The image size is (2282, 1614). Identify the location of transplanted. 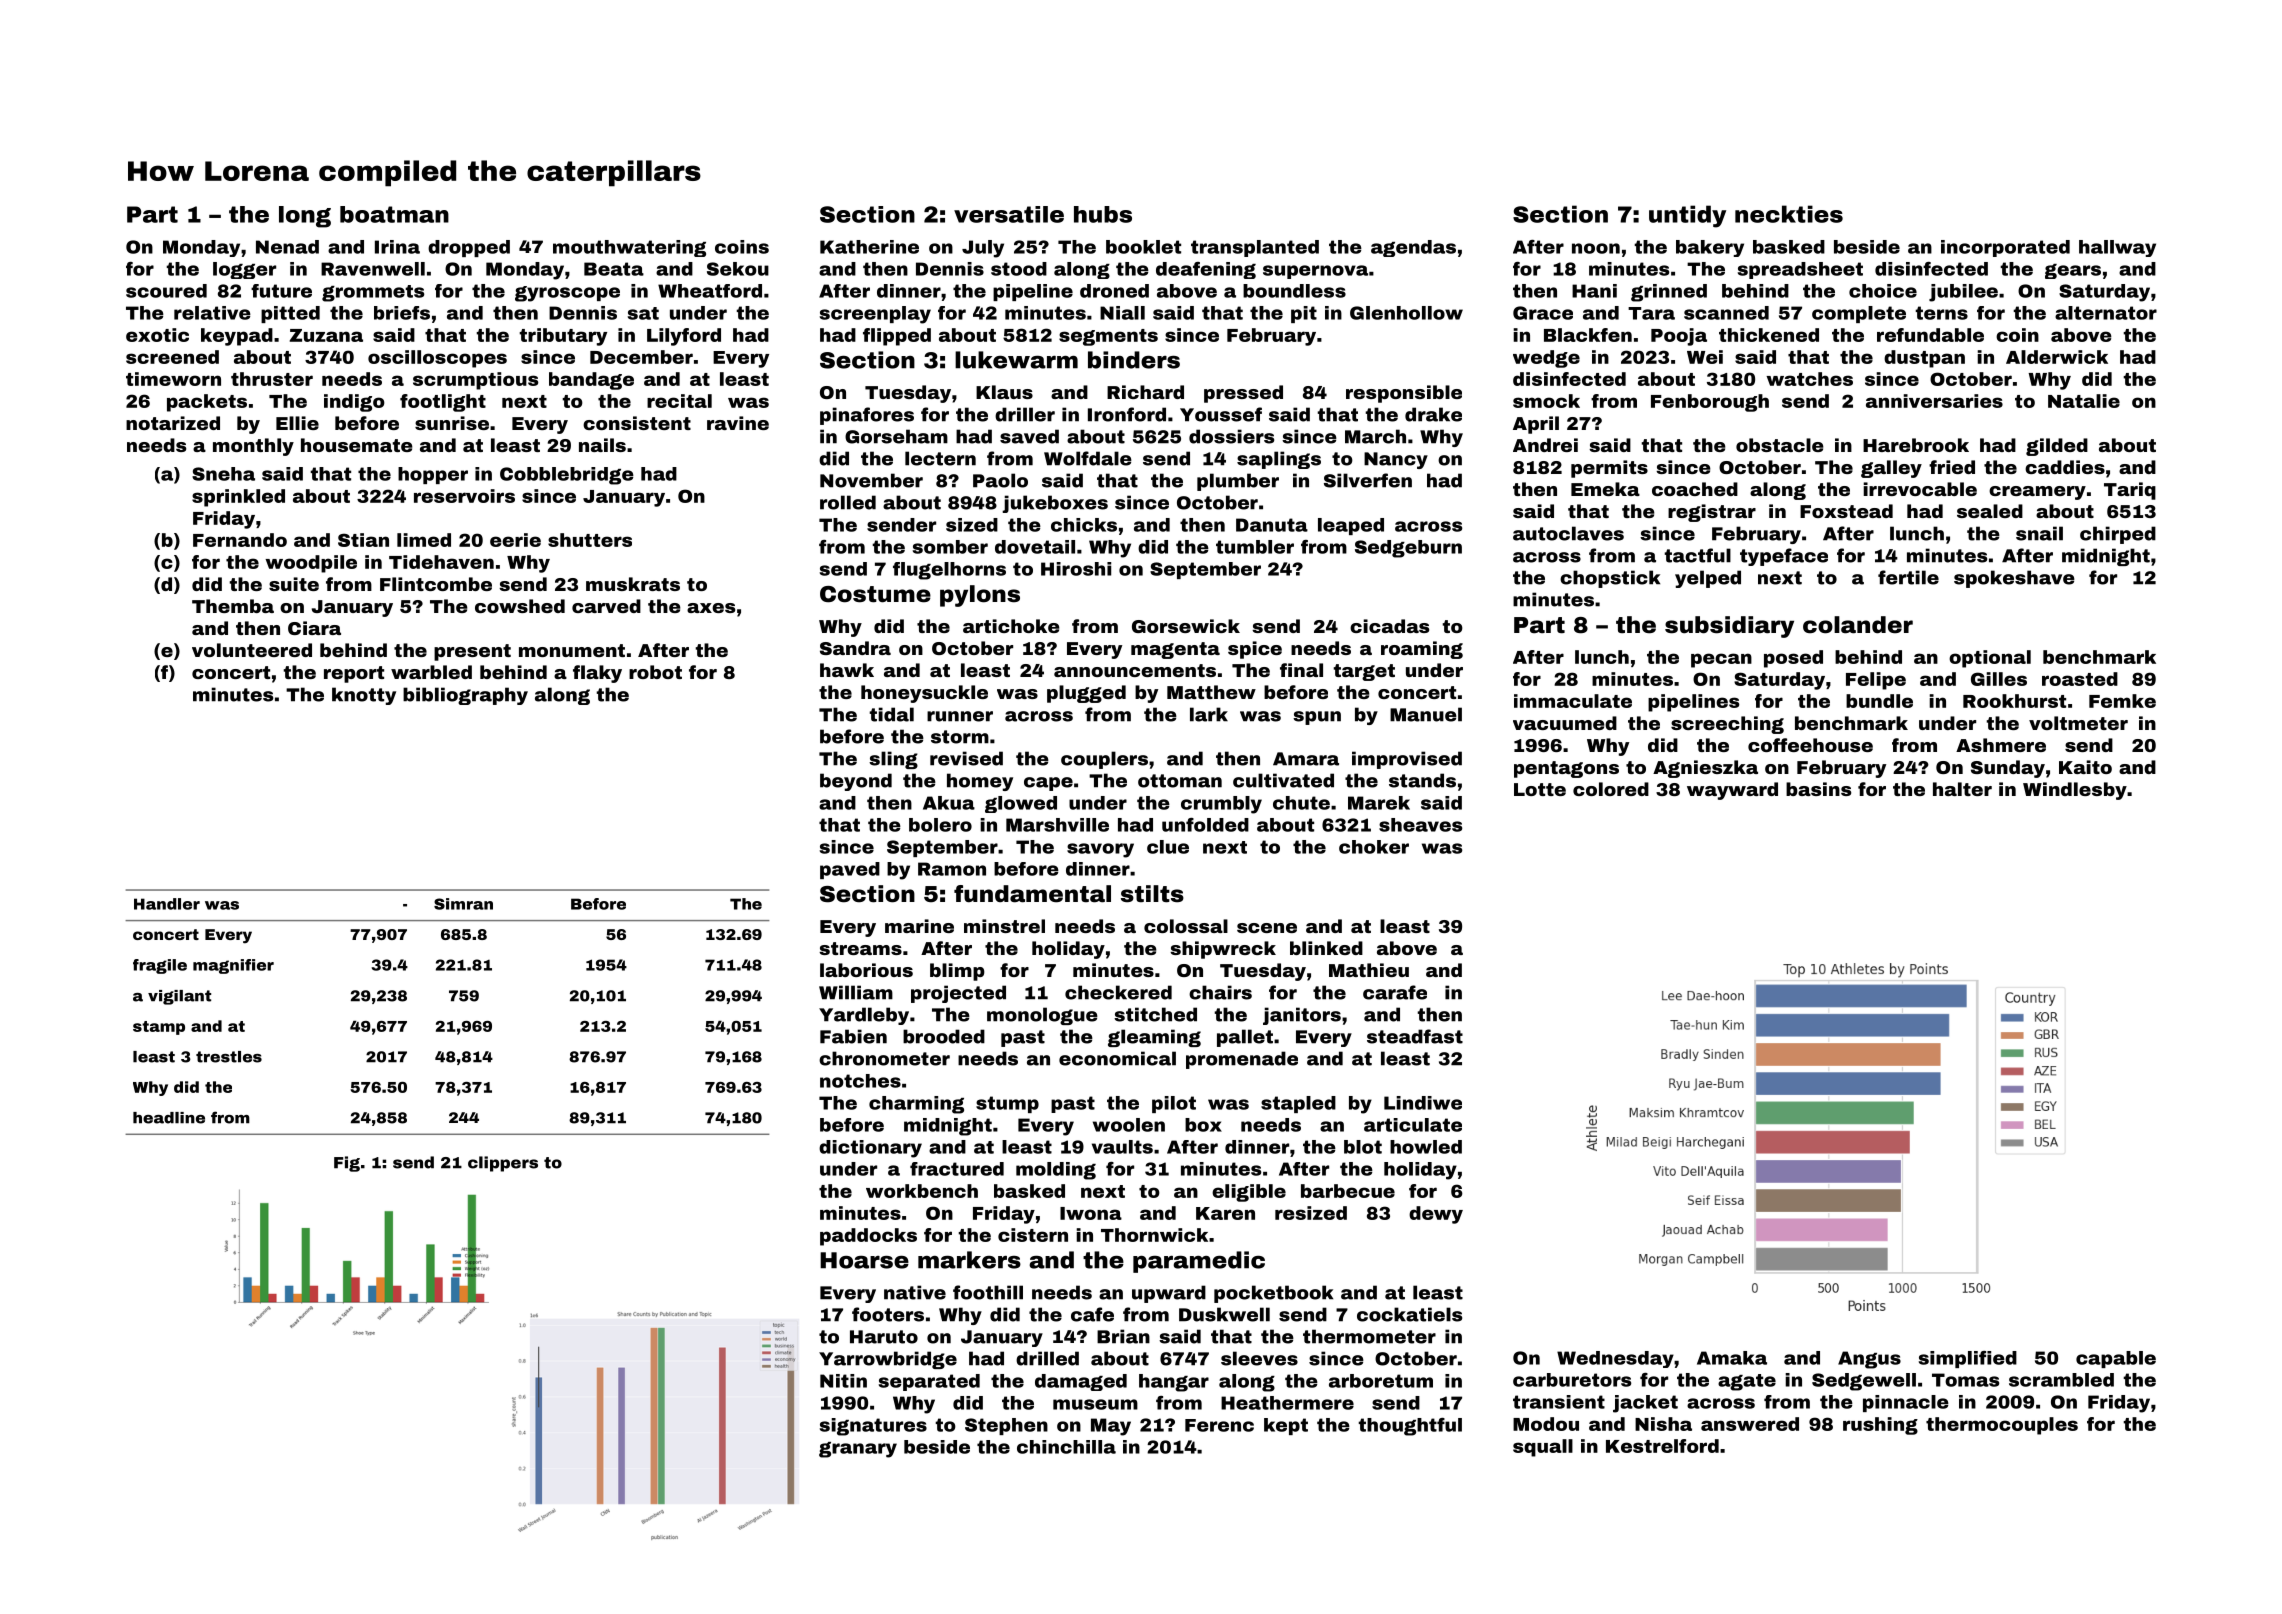
(1255, 248).
